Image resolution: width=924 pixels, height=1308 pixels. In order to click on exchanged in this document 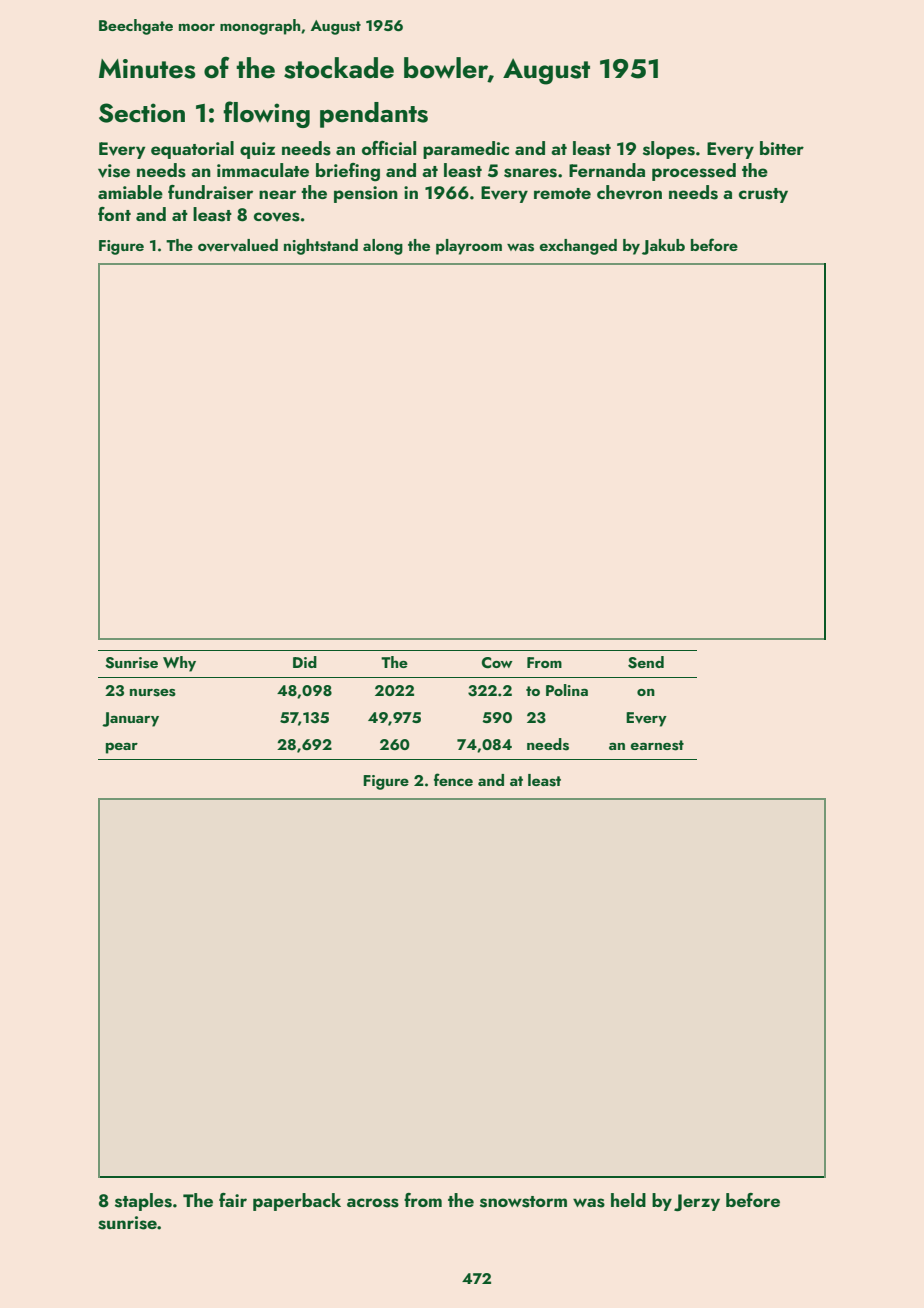, I will do `click(578, 247)`.
